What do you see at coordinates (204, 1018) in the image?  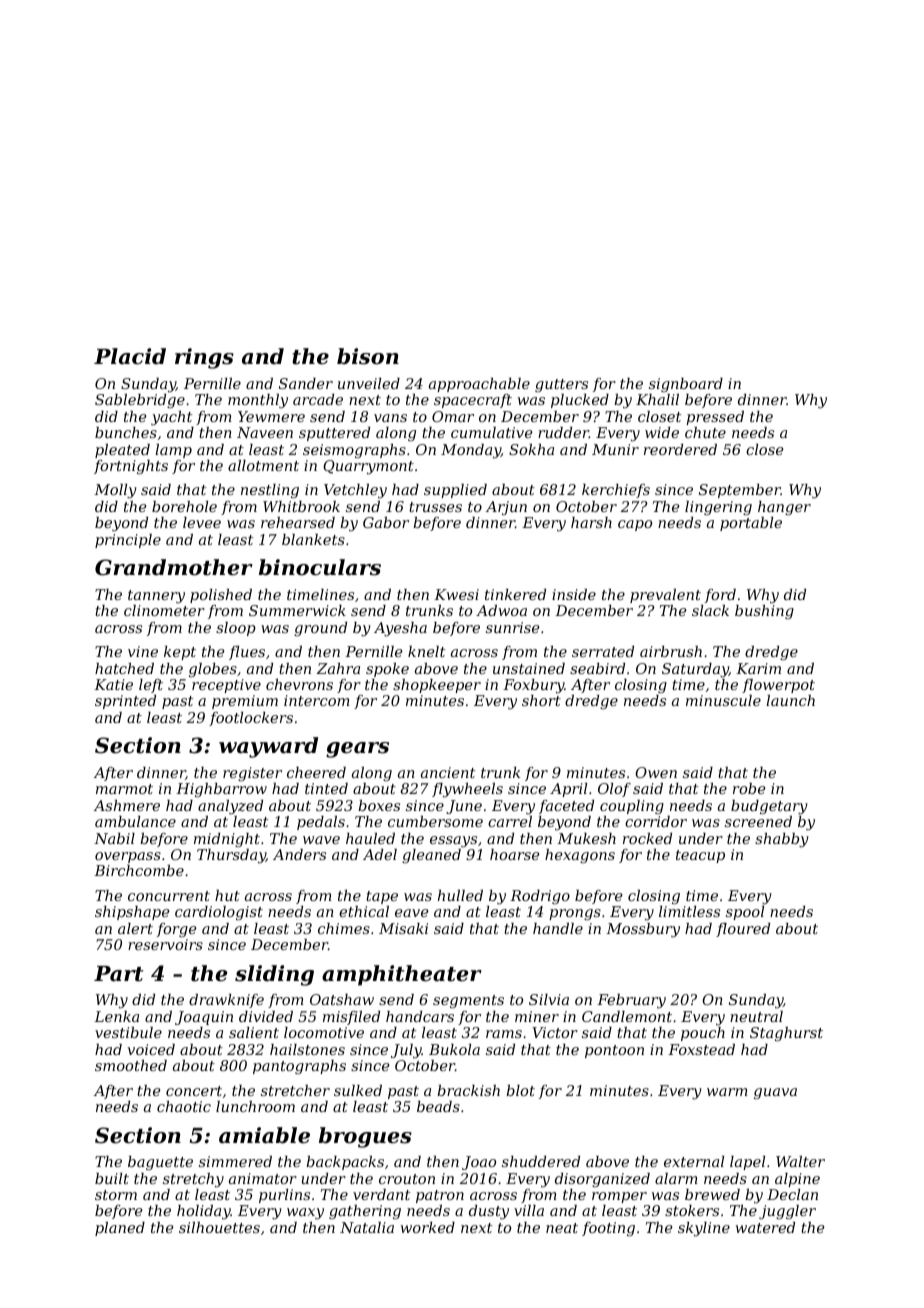 I see `Joaquin` at bounding box center [204, 1018].
